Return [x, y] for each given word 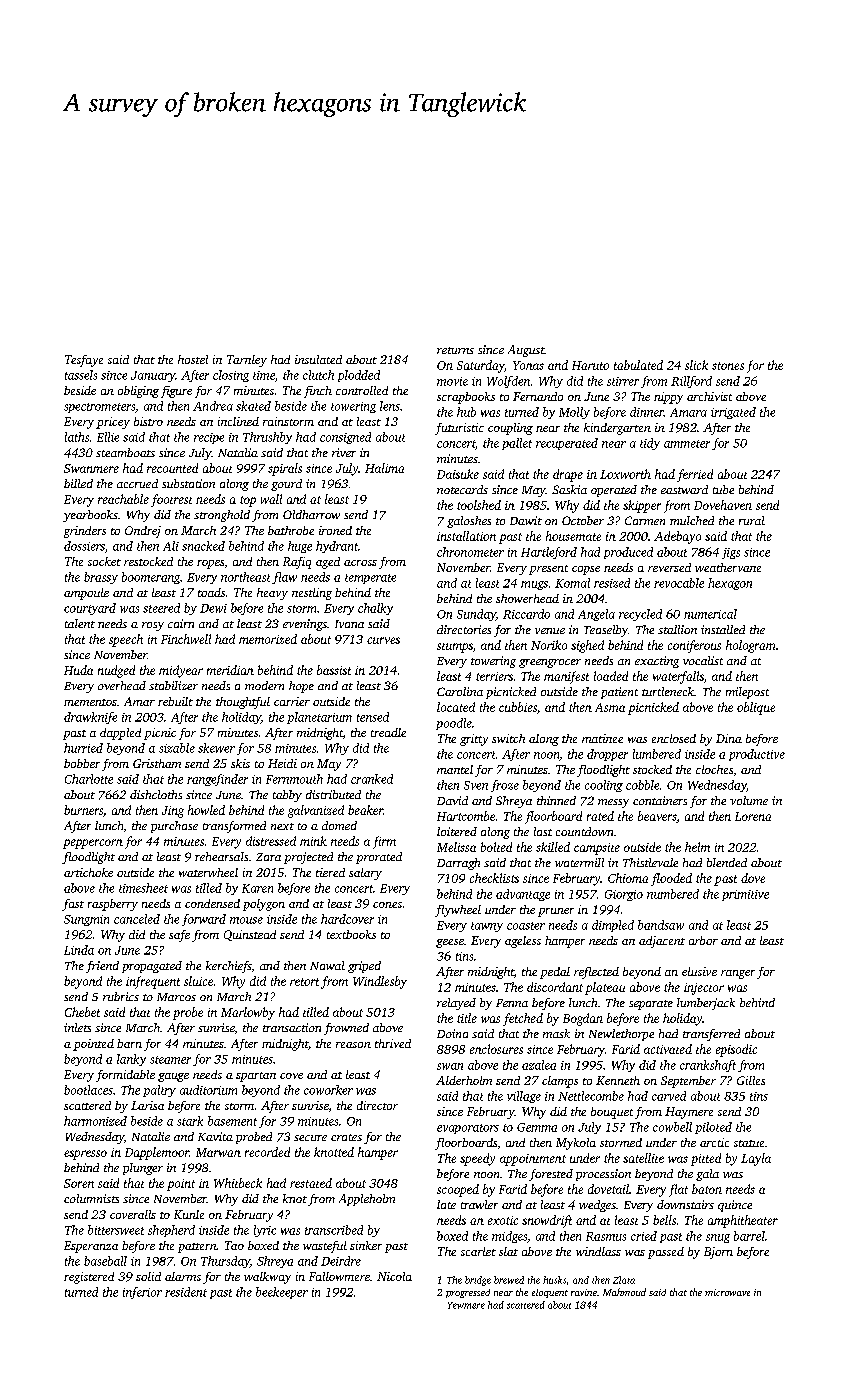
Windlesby [380, 982]
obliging [138, 392]
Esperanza [91, 1247]
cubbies [518, 707]
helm [697, 847]
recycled [640, 615]
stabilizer [173, 685]
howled [206, 810]
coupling [510, 429]
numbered [673, 894]
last [543, 831]
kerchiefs [229, 967]
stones [728, 366]
